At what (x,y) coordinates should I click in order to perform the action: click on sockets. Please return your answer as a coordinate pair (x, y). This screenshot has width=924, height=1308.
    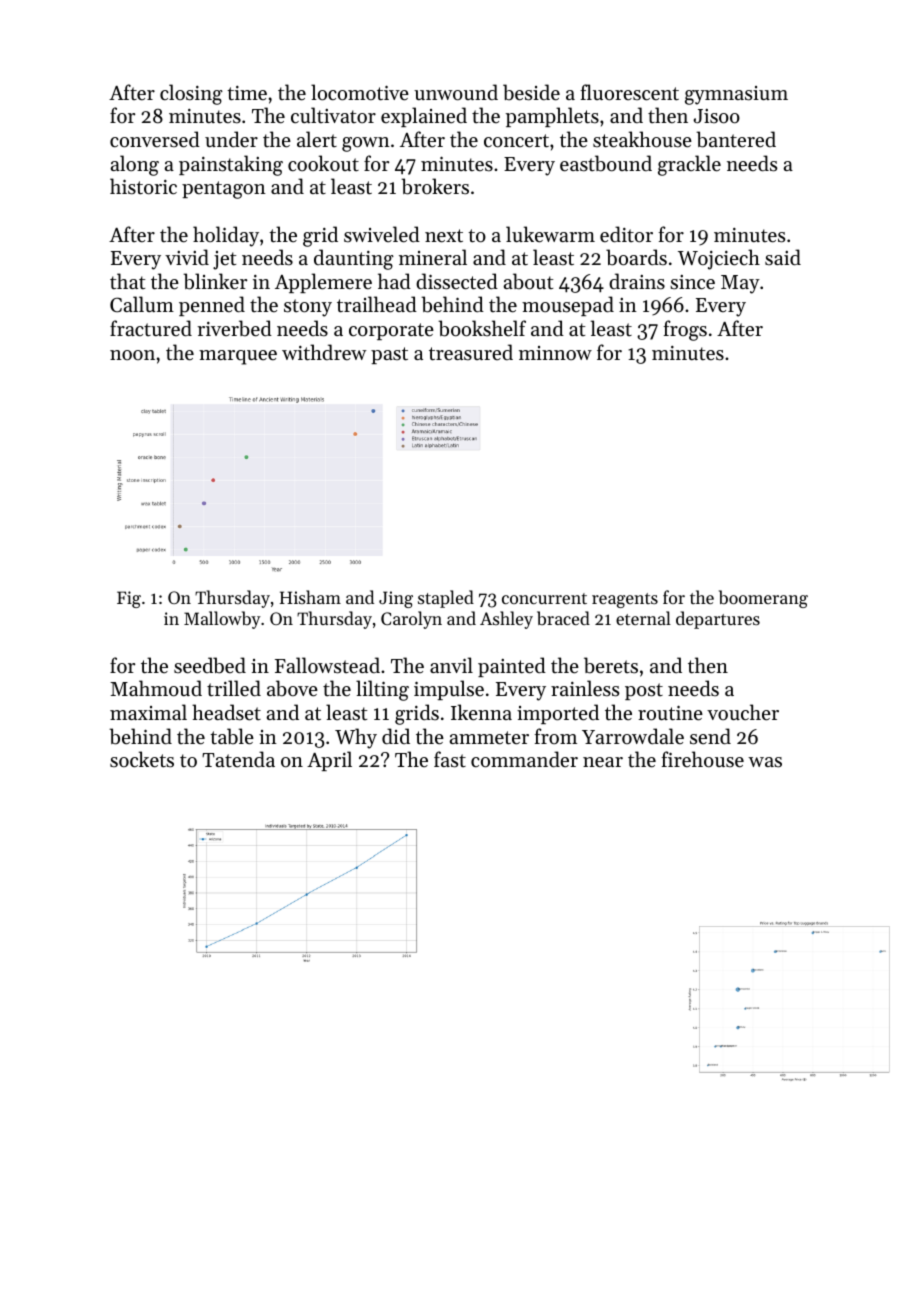
    Looking at the image, I should click on (142, 759).
